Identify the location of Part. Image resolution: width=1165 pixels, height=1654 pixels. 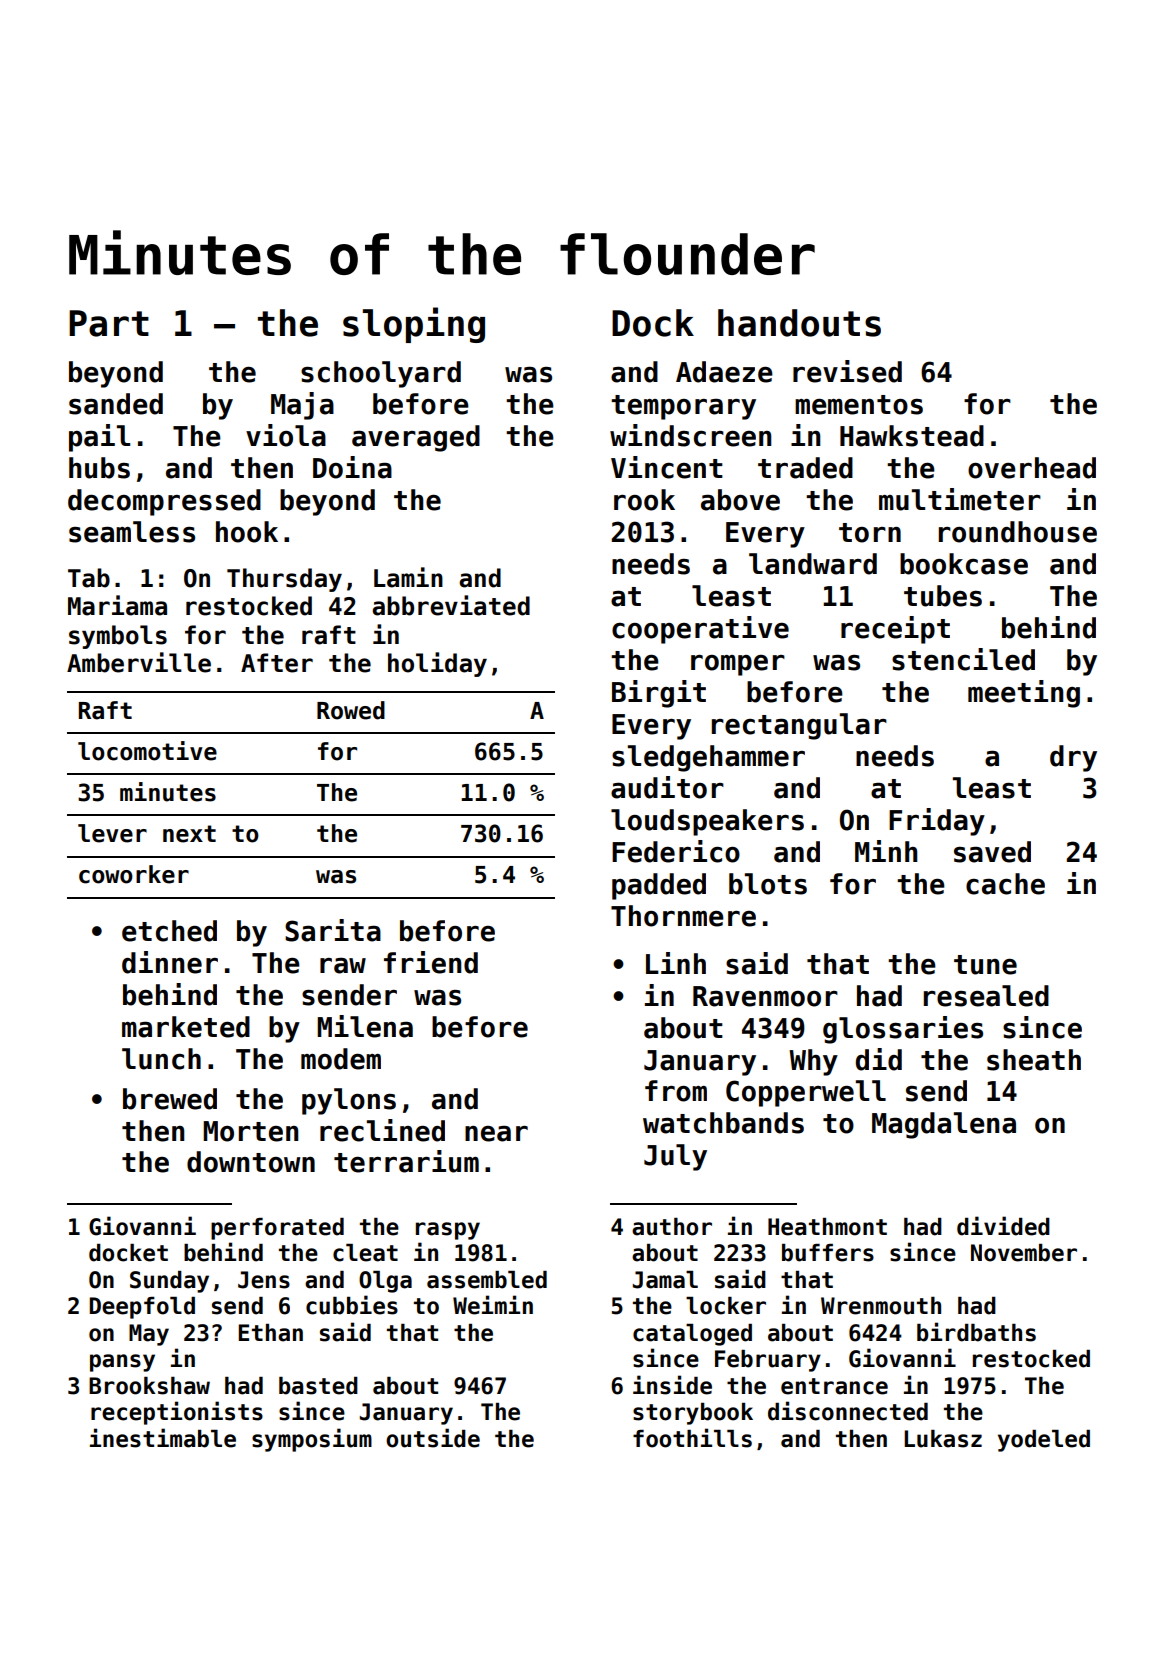
(109, 323).
